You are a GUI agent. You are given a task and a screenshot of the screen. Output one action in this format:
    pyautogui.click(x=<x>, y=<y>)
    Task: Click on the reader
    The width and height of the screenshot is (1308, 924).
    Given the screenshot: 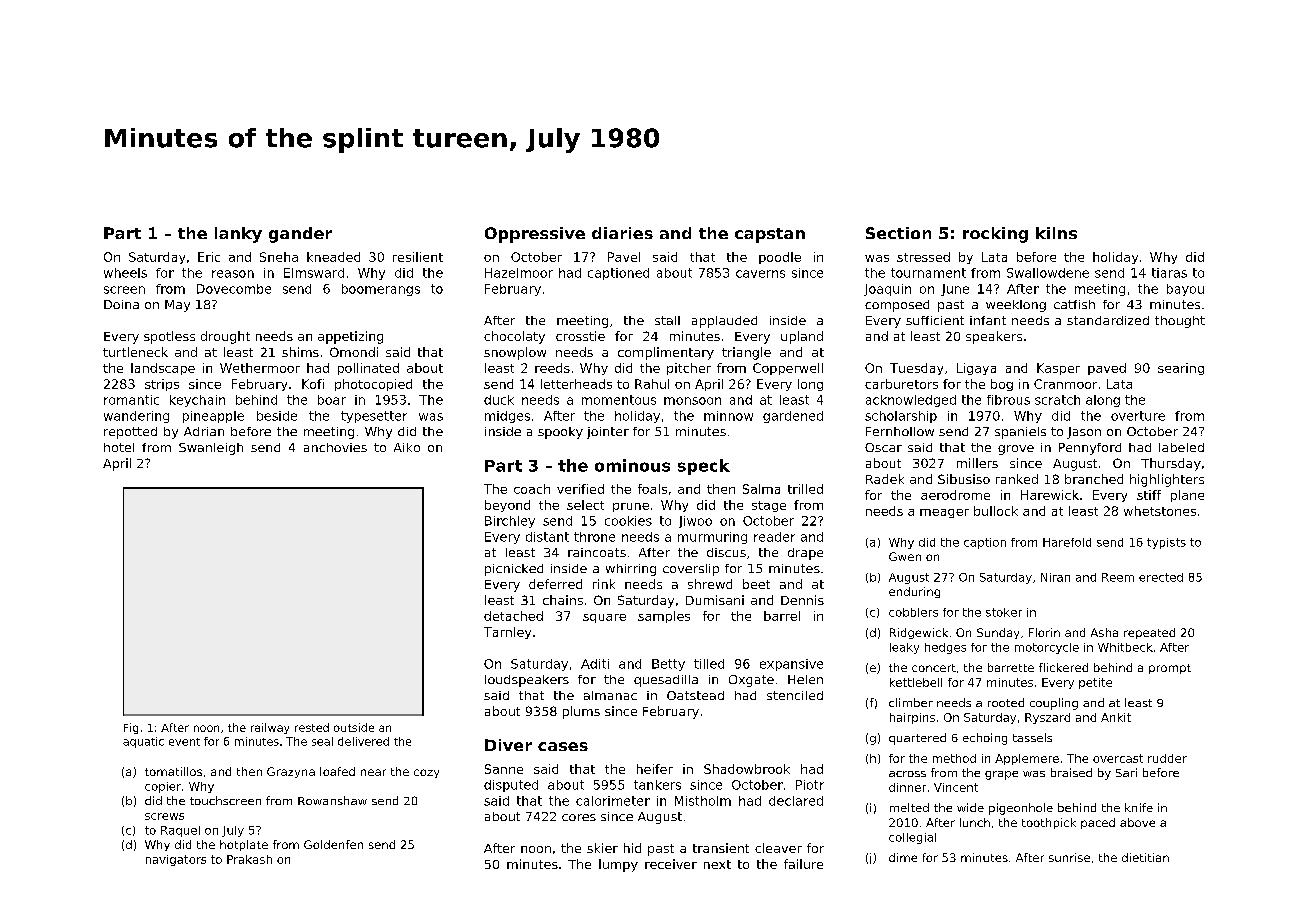 What is the action you would take?
    pyautogui.click(x=774, y=537)
